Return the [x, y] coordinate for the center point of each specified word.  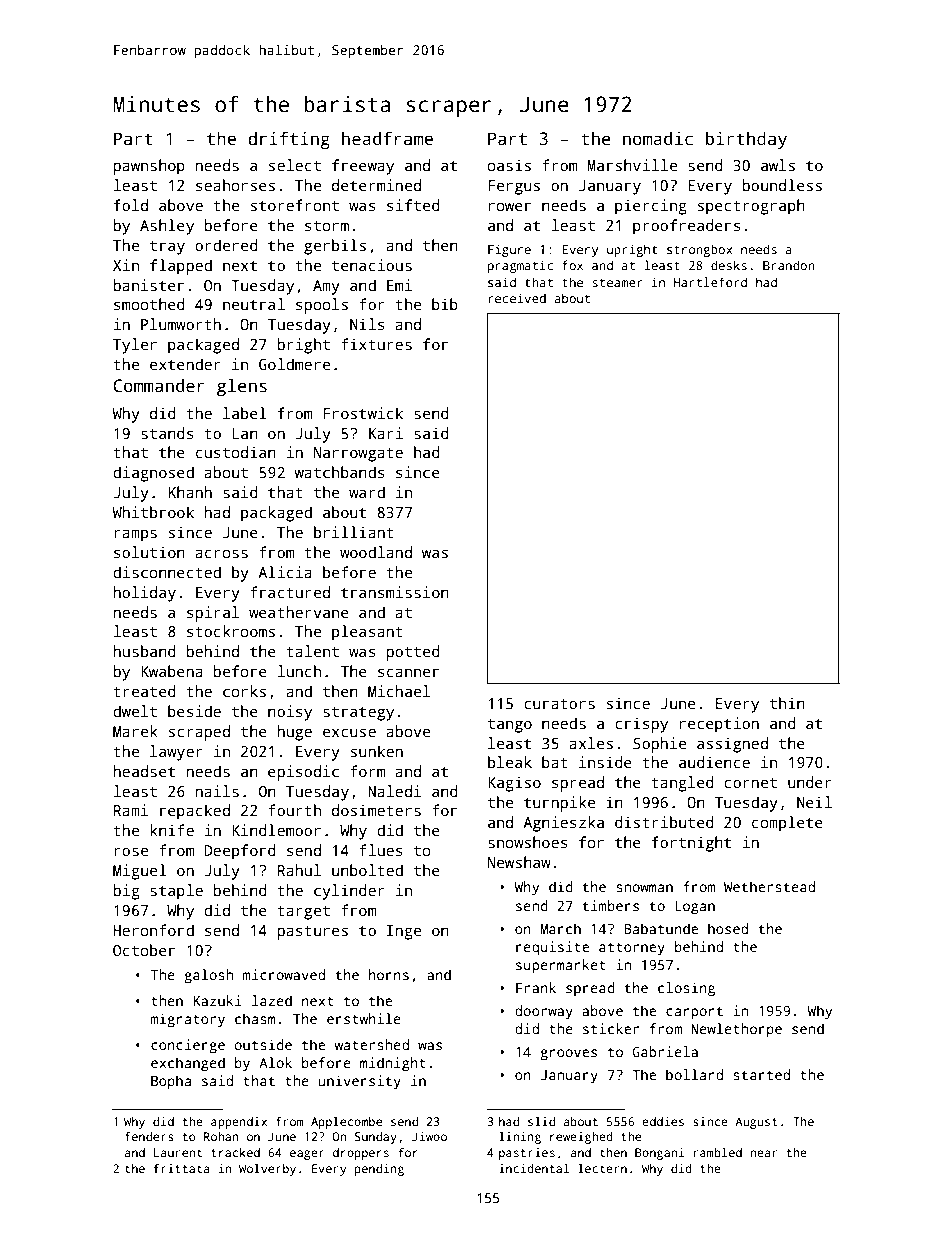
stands [167, 433]
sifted [413, 205]
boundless [782, 185]
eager [307, 1155]
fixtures [376, 344]
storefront [295, 205]
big [126, 892]
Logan [695, 908]
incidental [534, 1168]
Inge [404, 932]
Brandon [789, 265]
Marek [135, 731]
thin [787, 703]
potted [413, 653]
